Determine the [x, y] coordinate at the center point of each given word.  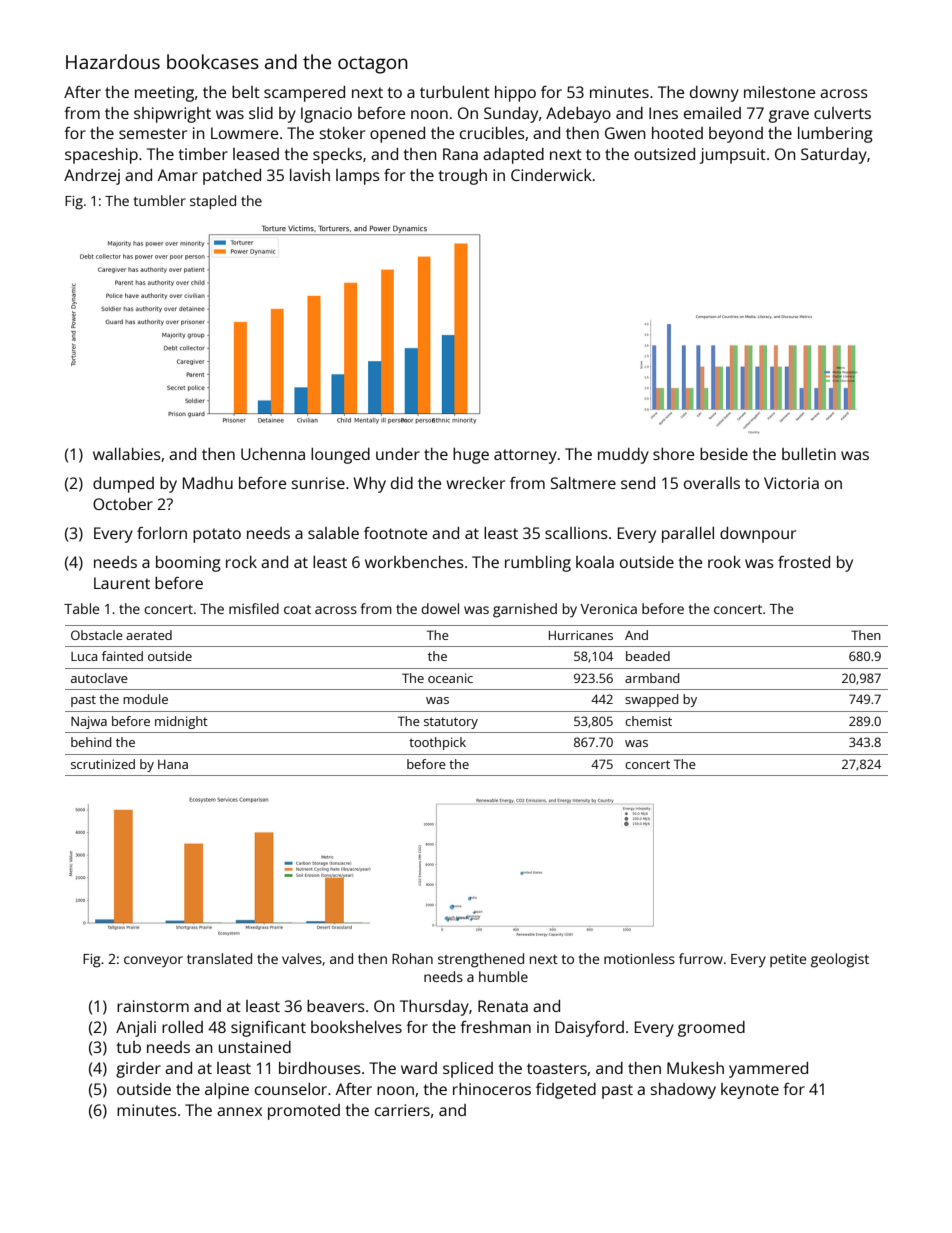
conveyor [153, 962]
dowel [440, 608]
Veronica [609, 609]
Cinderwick [551, 175]
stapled [213, 202]
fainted [122, 656]
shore [673, 454]
